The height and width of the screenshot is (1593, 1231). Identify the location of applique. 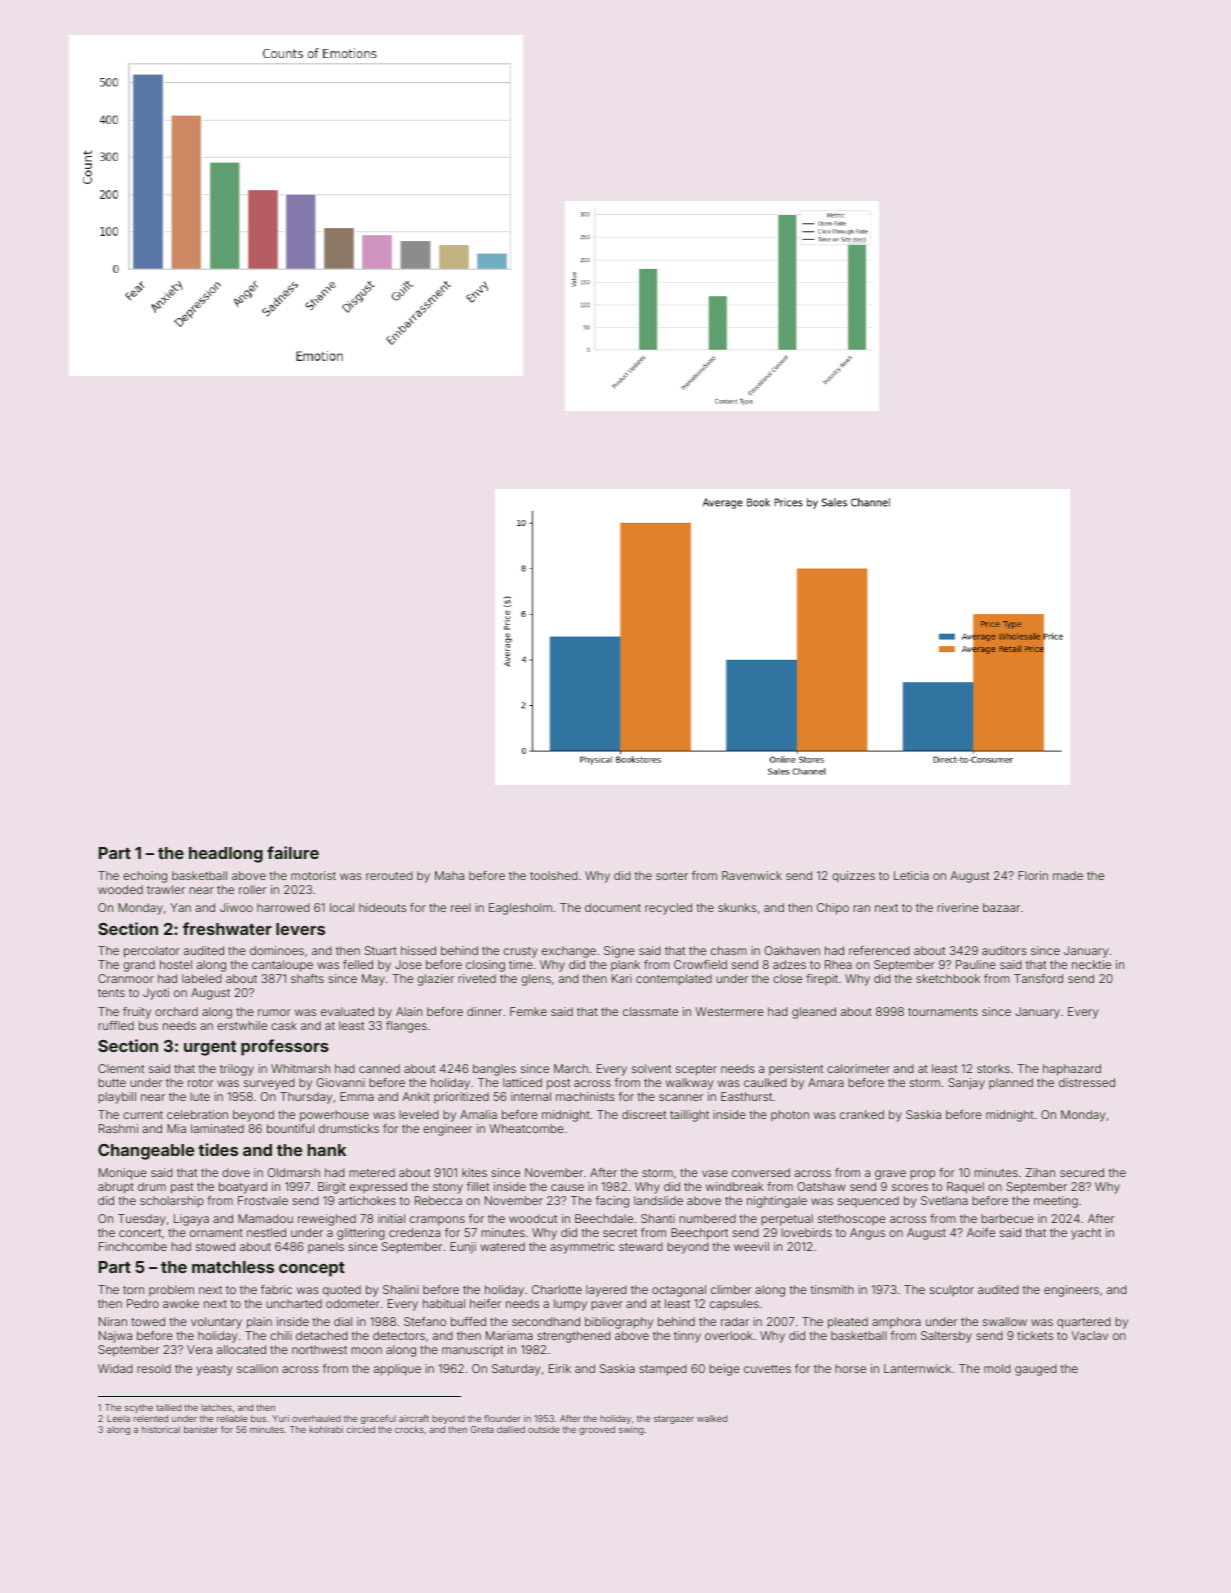
(397, 1370).
